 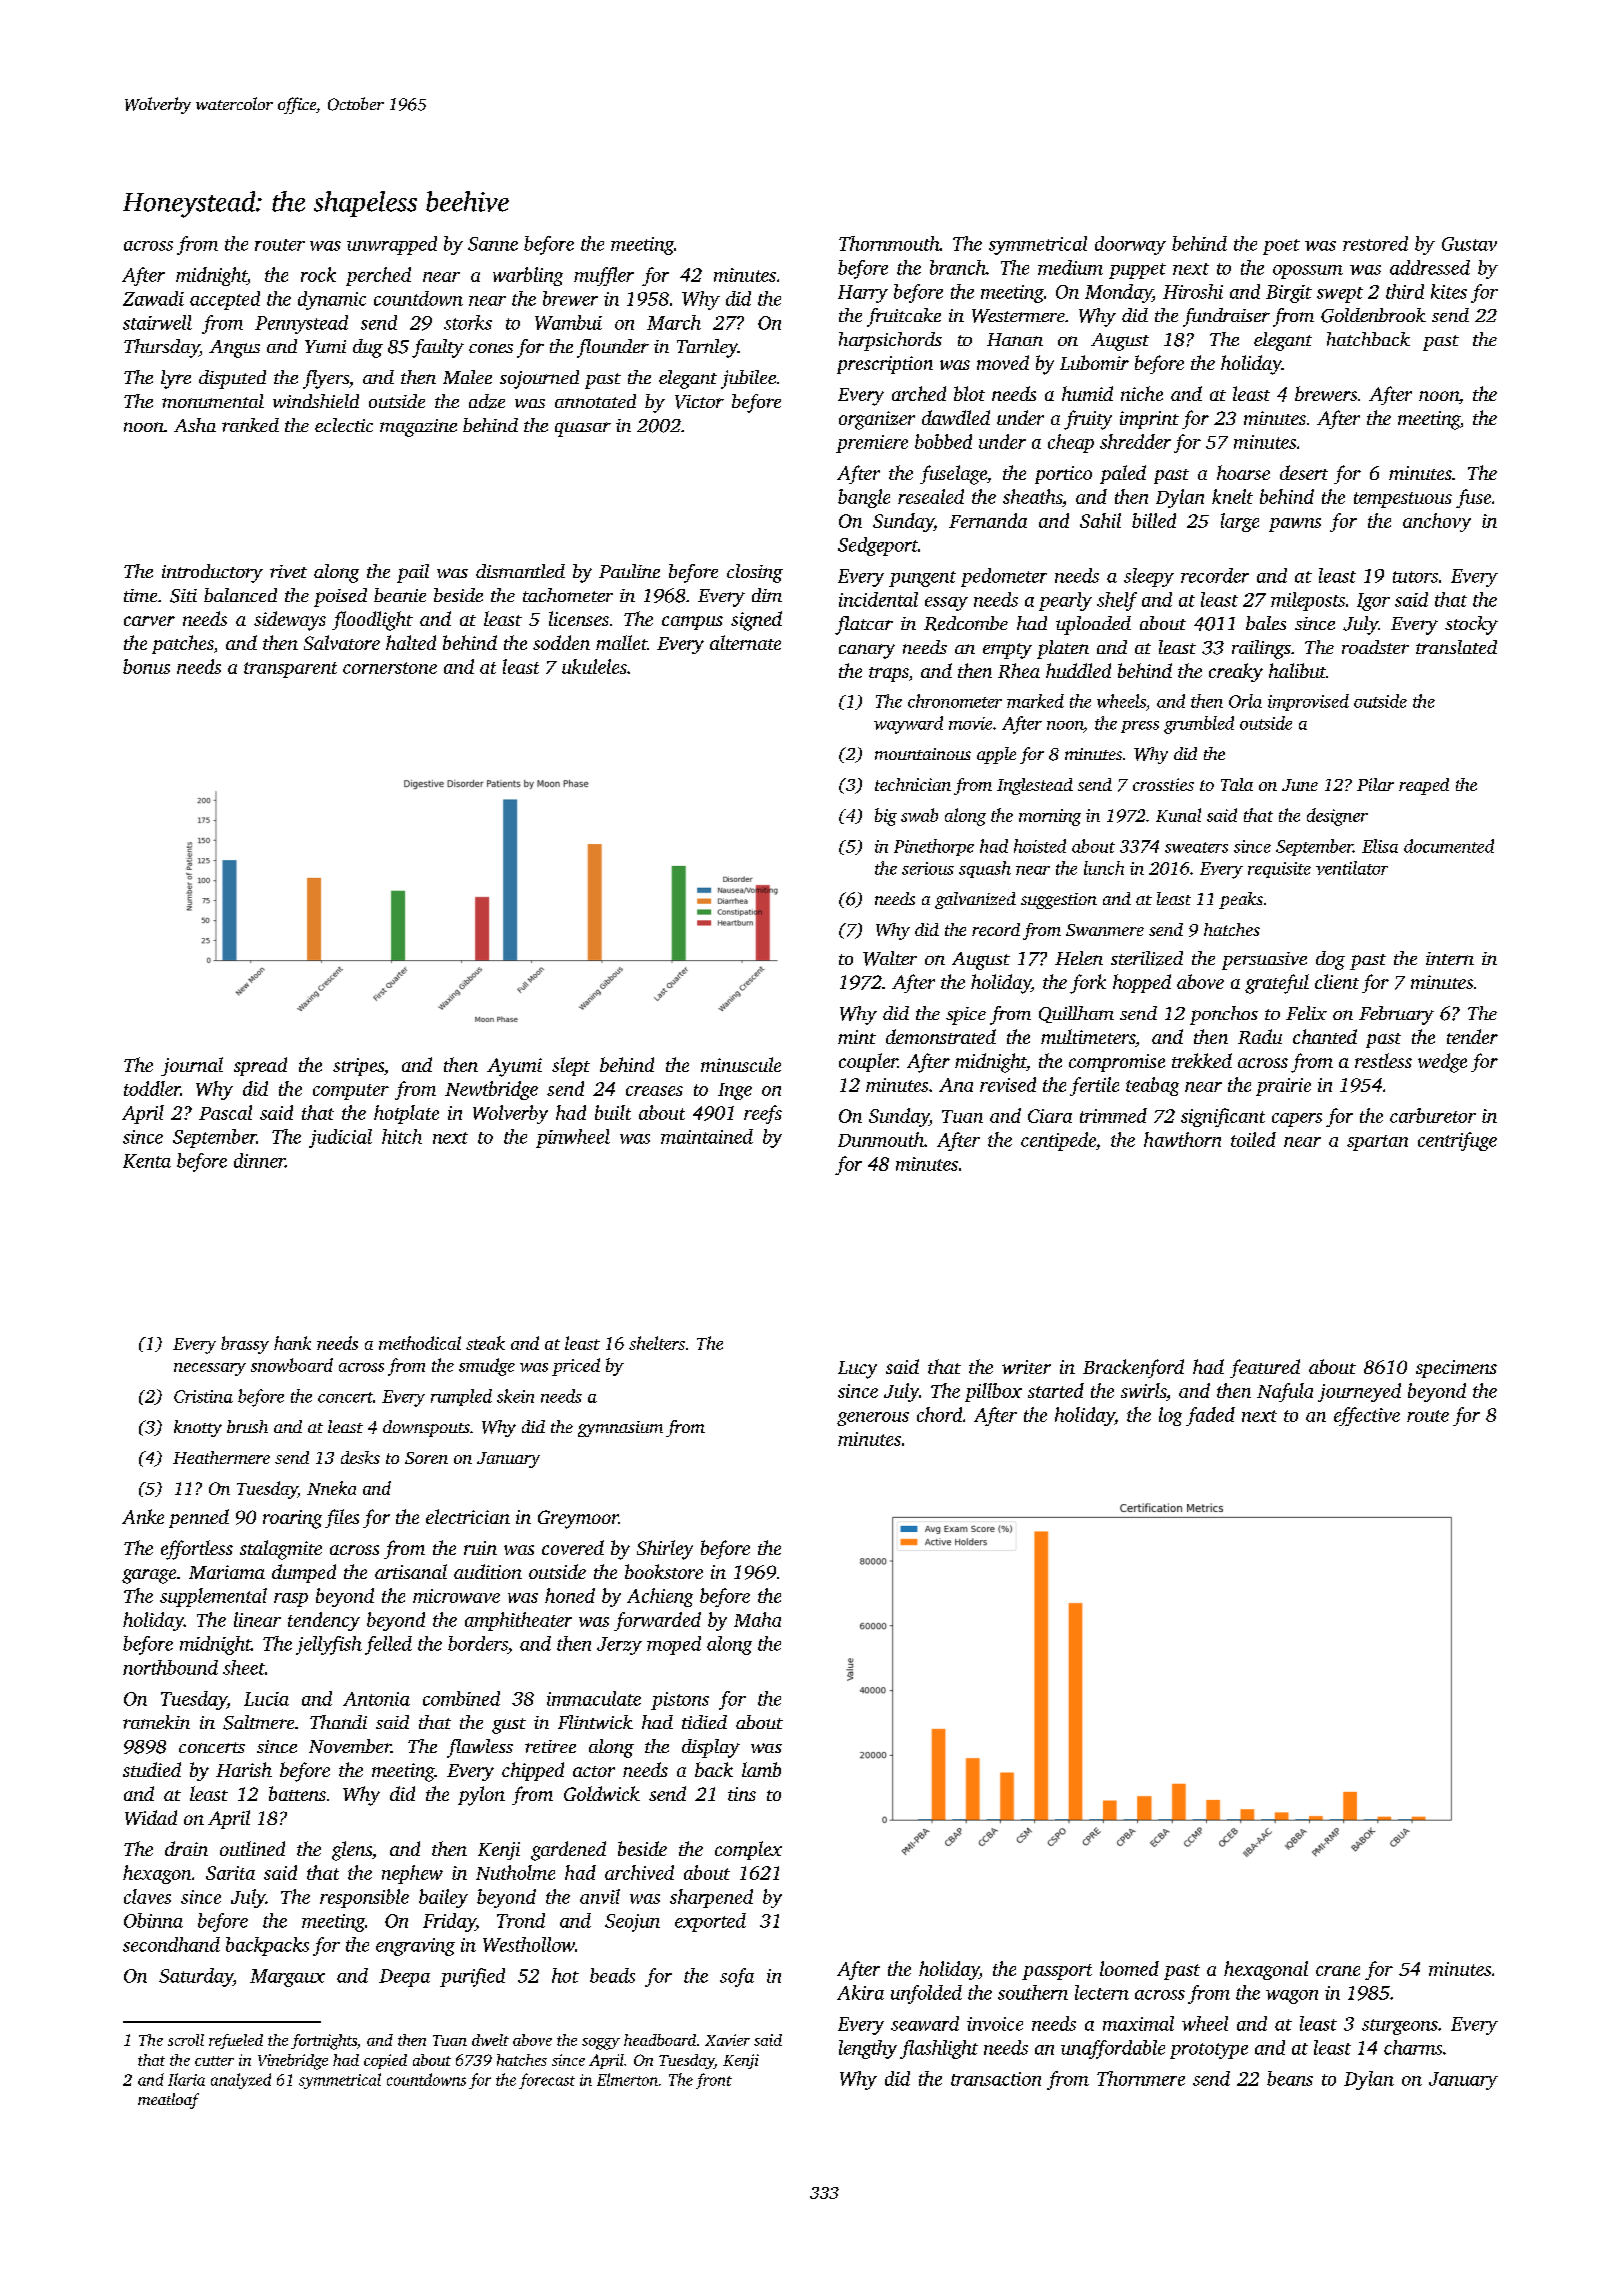 What do you see at coordinates (707, 1136) in the image?
I see `maintained` at bounding box center [707, 1136].
